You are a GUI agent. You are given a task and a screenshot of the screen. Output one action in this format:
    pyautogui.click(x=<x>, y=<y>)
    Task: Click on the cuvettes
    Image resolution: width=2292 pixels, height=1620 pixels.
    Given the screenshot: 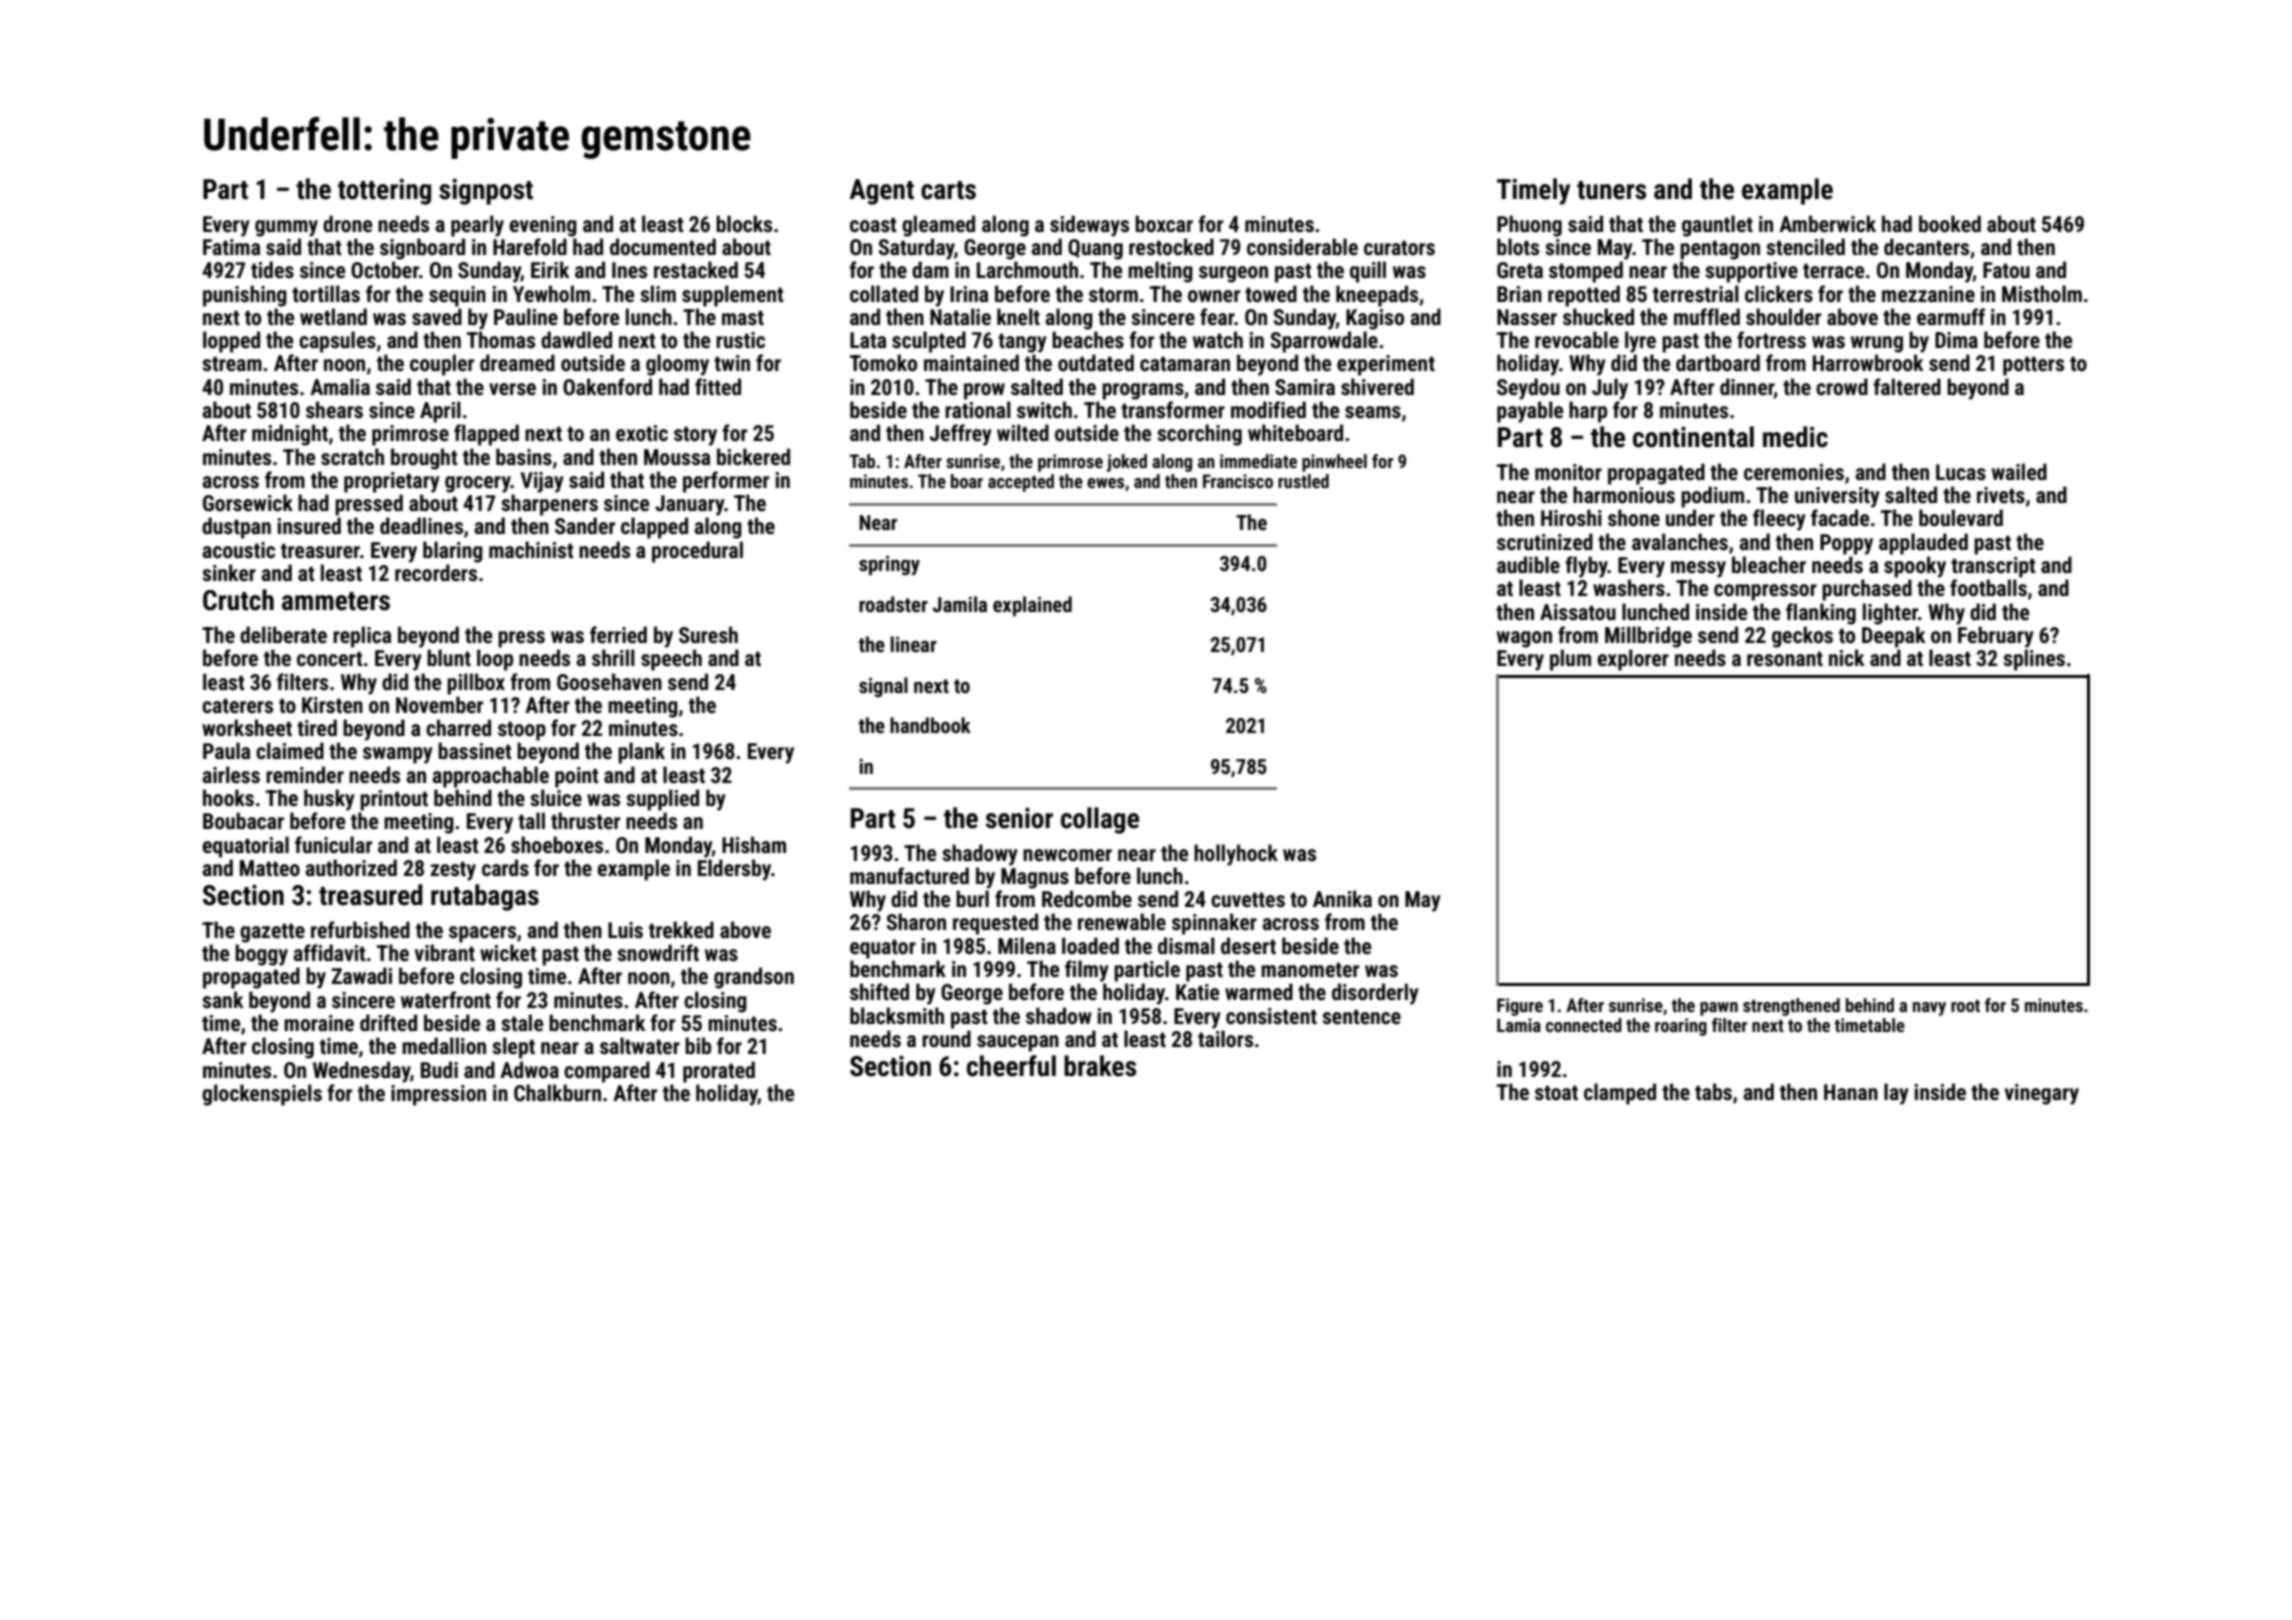 What is the action you would take?
    pyautogui.click(x=1248, y=900)
